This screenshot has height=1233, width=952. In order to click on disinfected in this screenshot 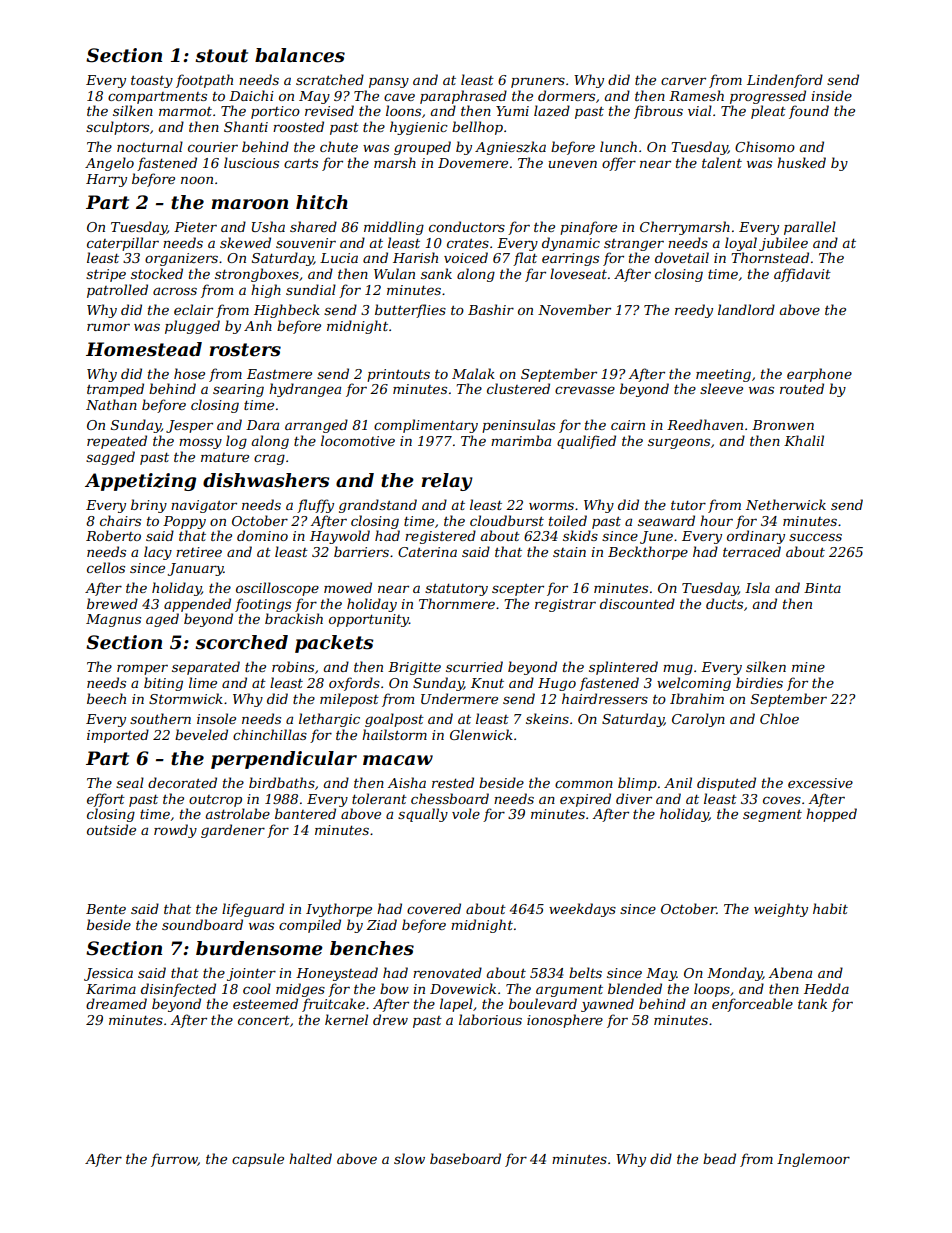, I will do `click(178, 990)`.
